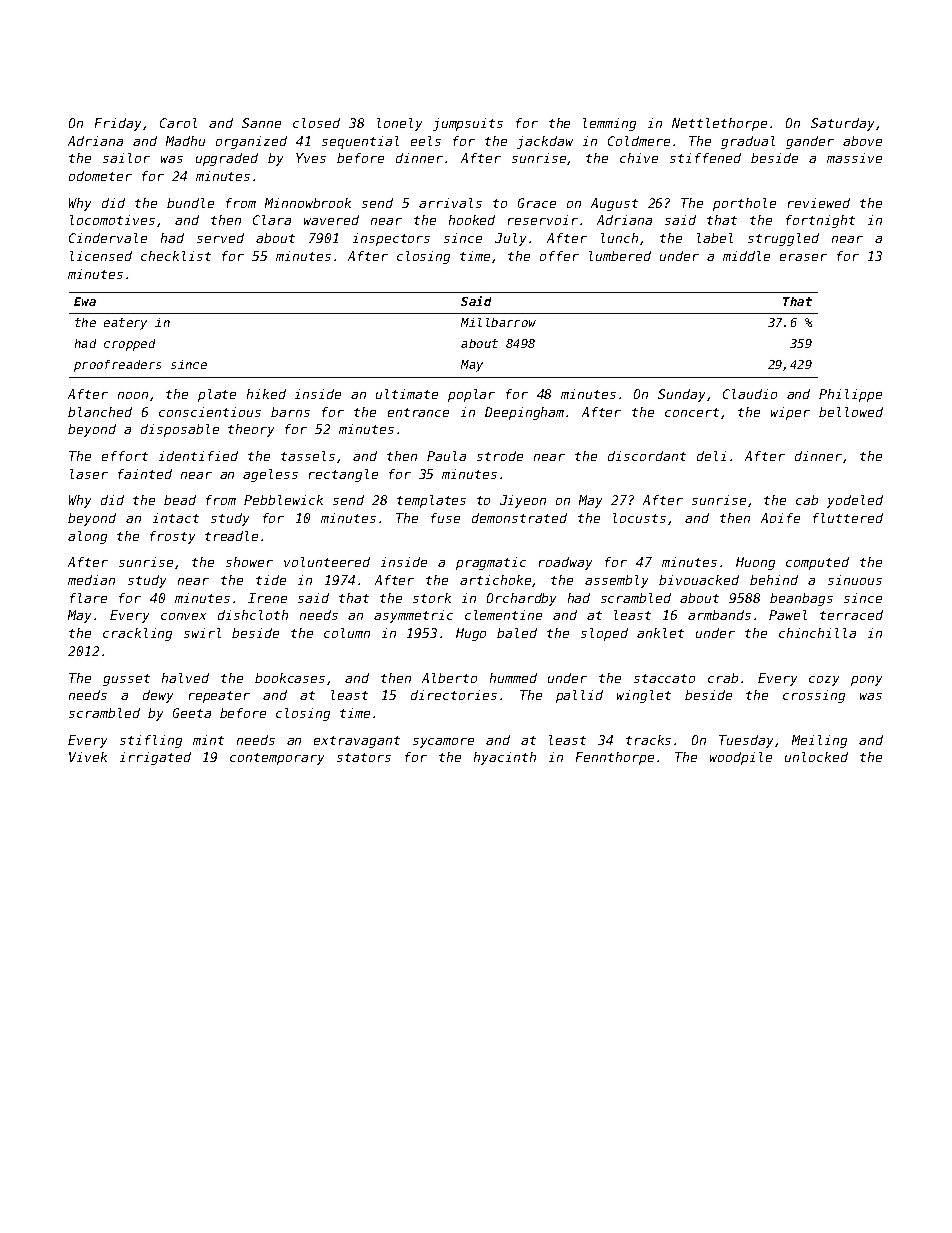 This screenshot has width=952, height=1233. I want to click on Sanne, so click(261, 123).
